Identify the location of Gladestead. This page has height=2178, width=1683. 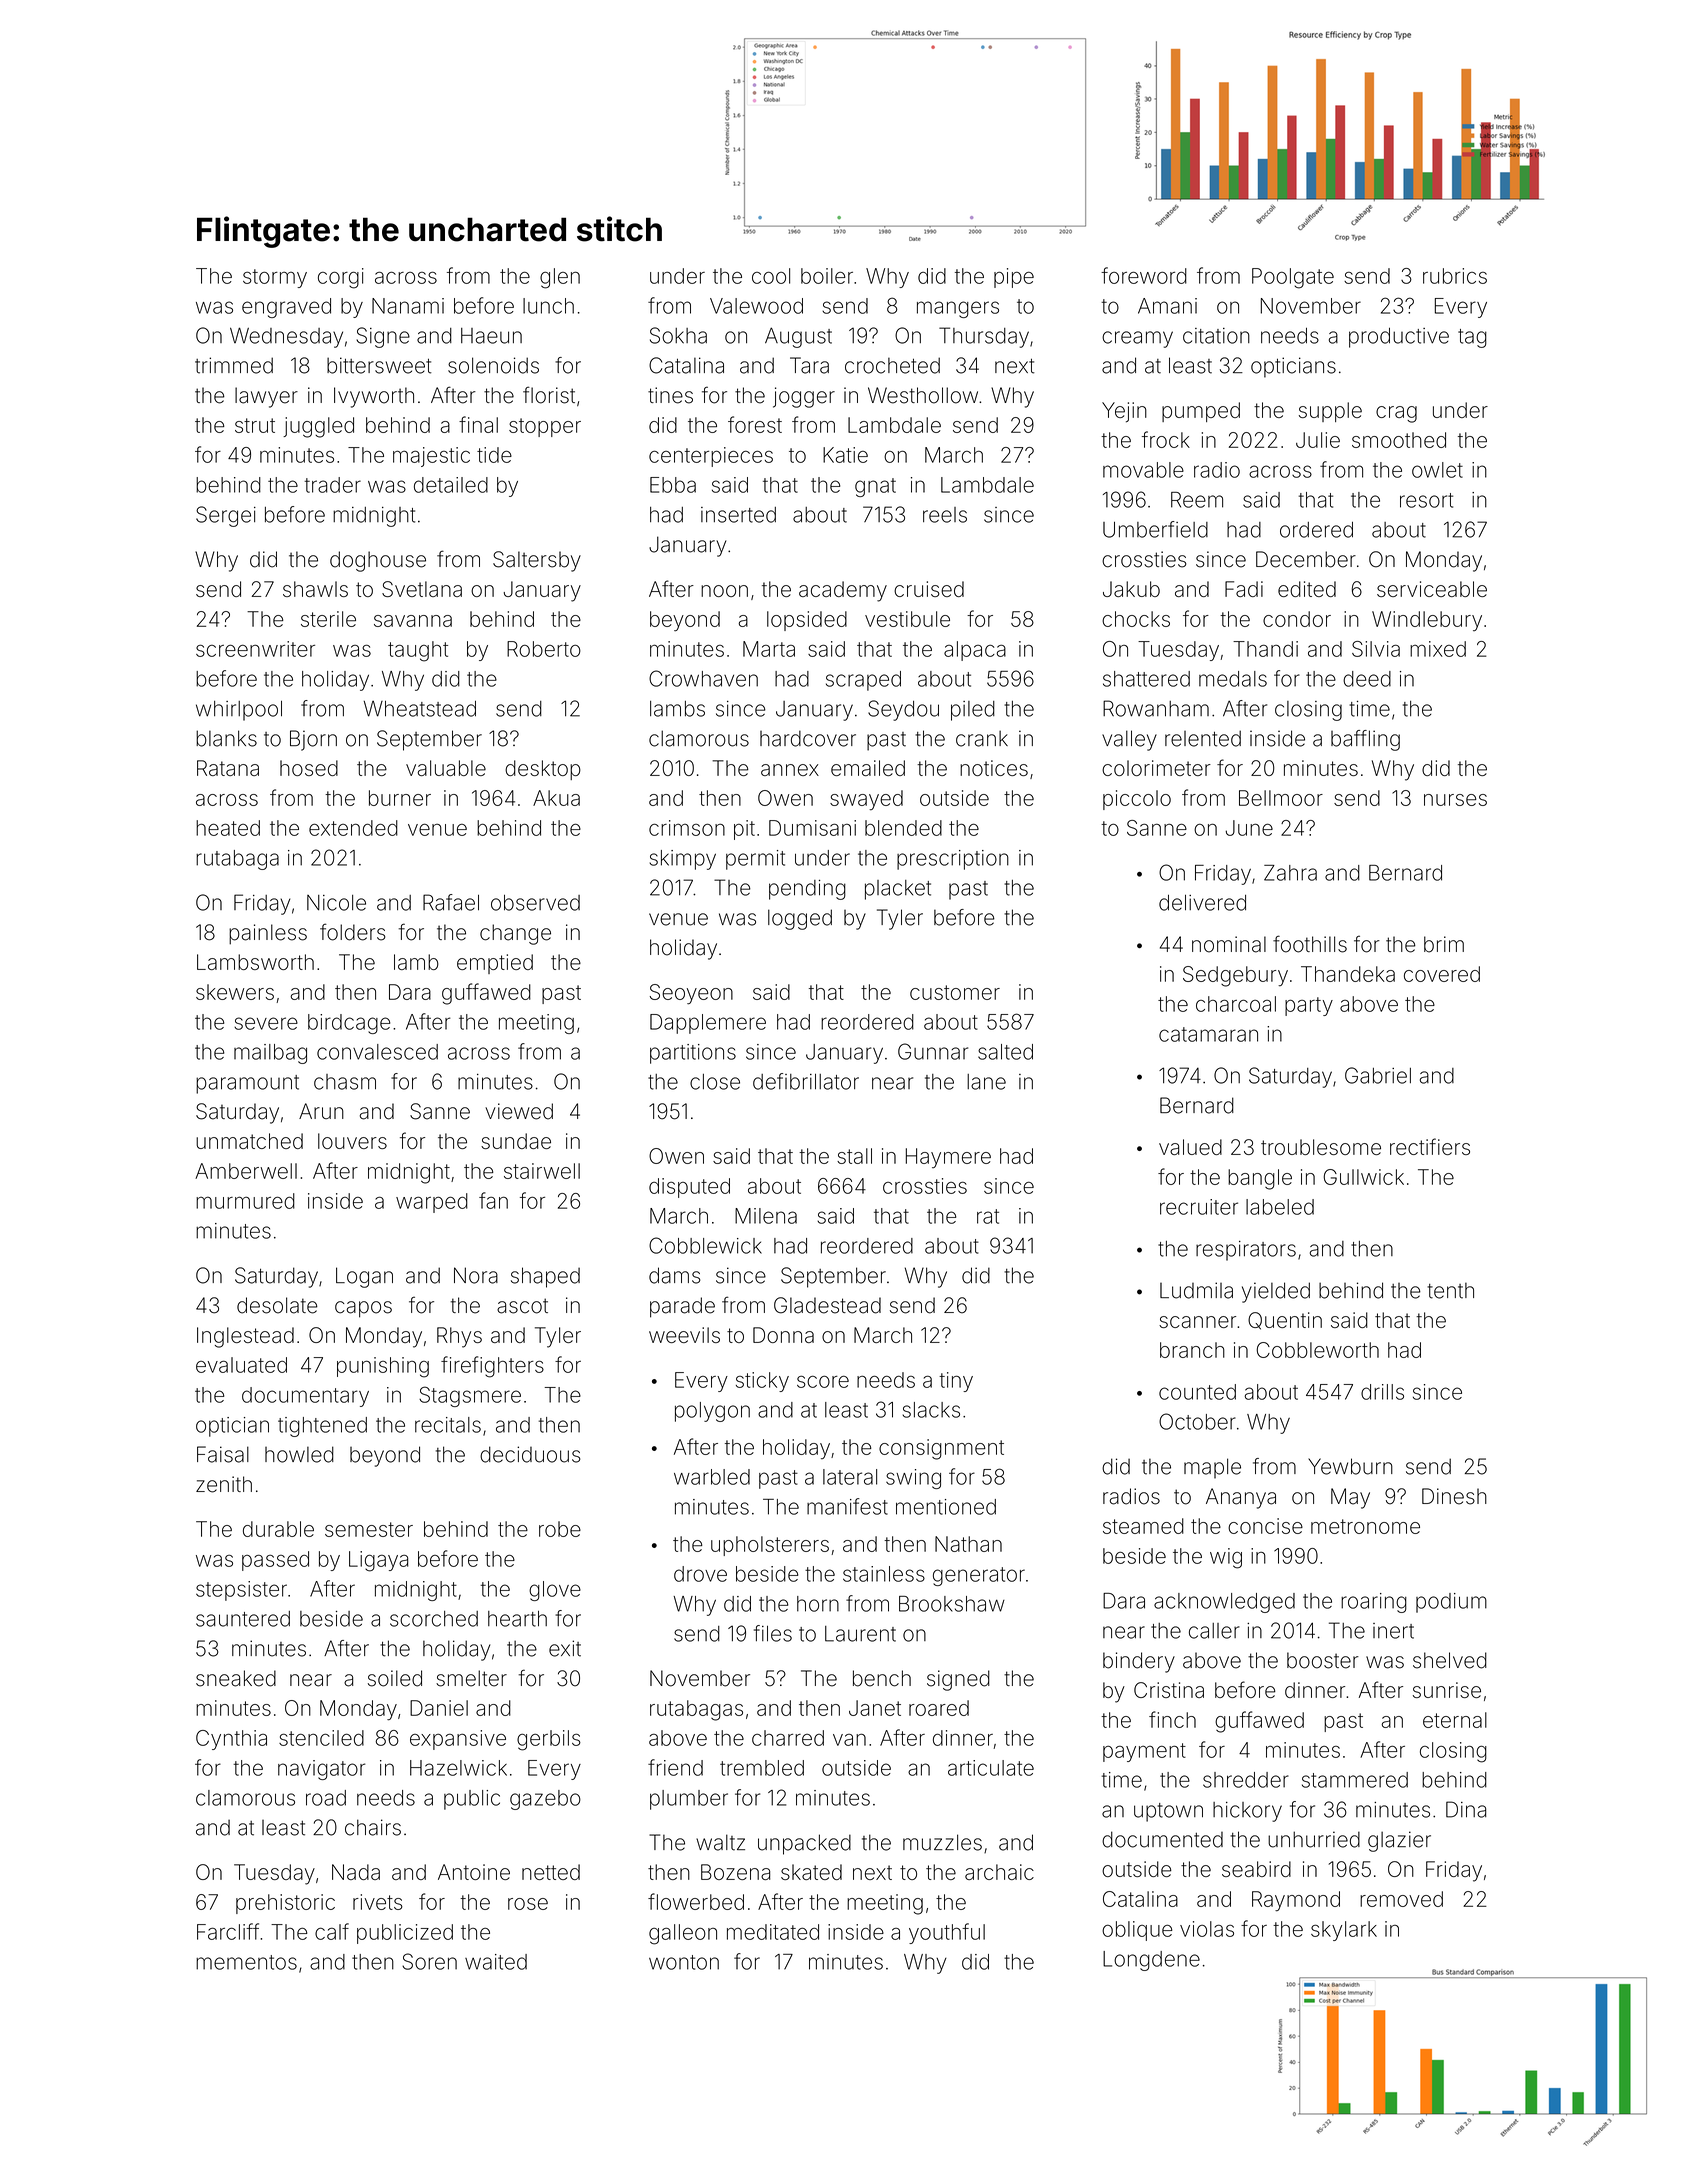
(827, 1305).
